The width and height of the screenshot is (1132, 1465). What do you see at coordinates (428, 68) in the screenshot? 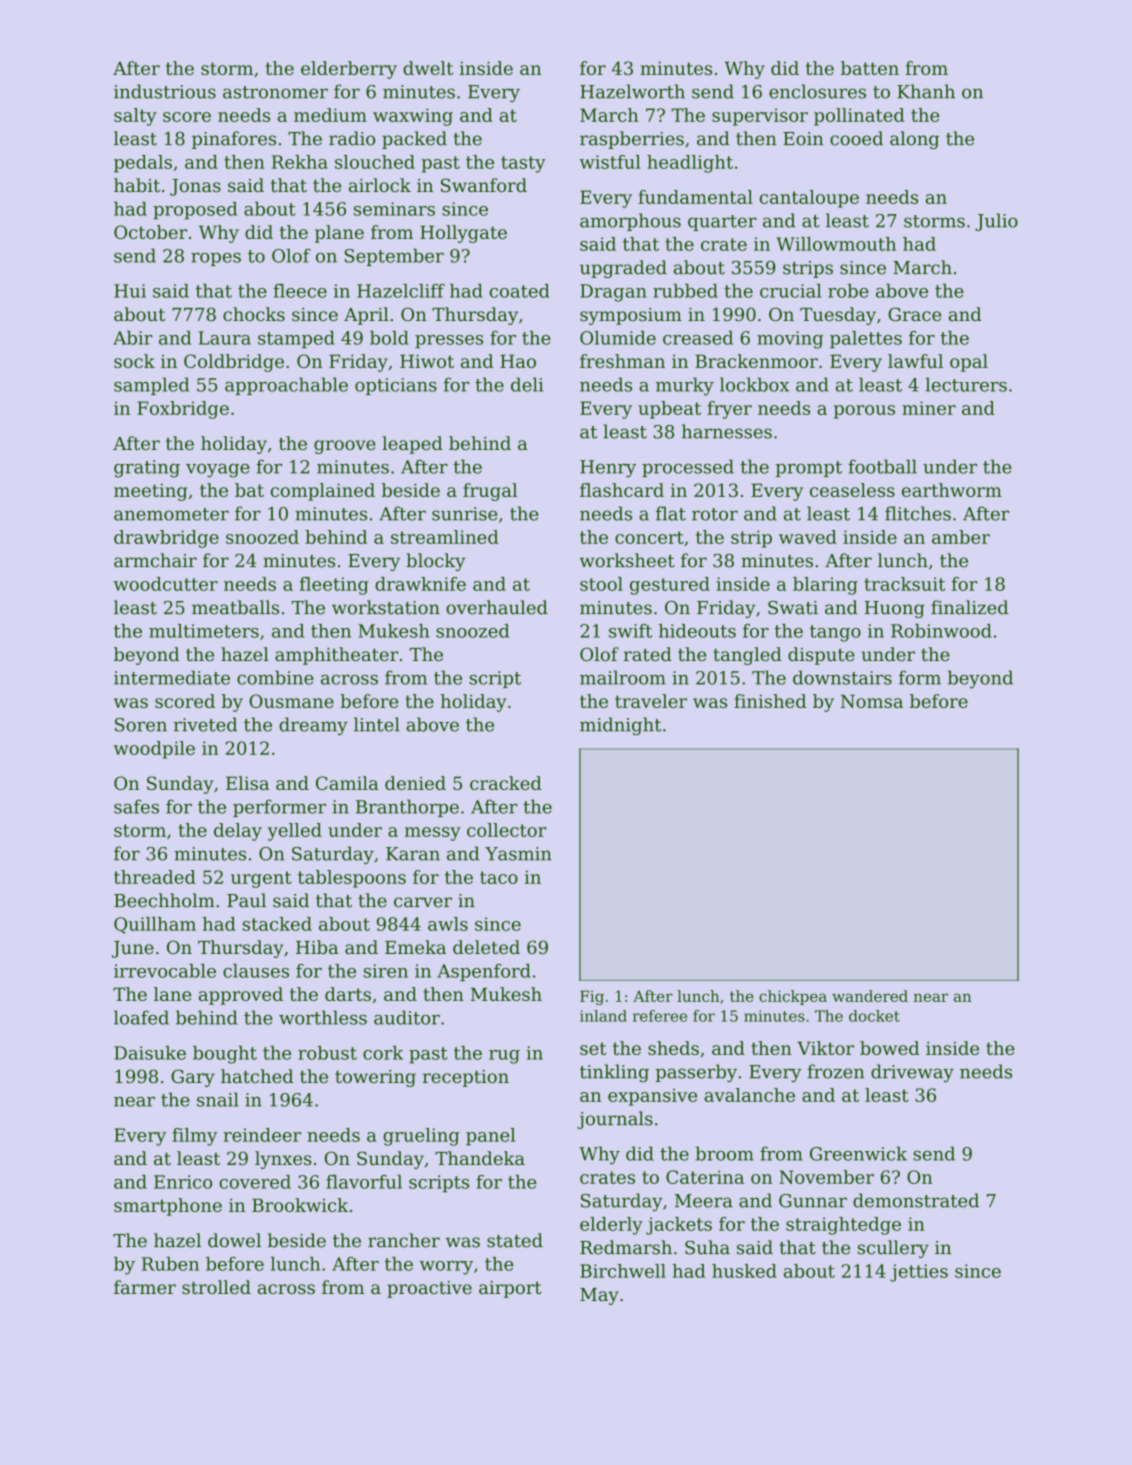
I see `dwelt` at bounding box center [428, 68].
